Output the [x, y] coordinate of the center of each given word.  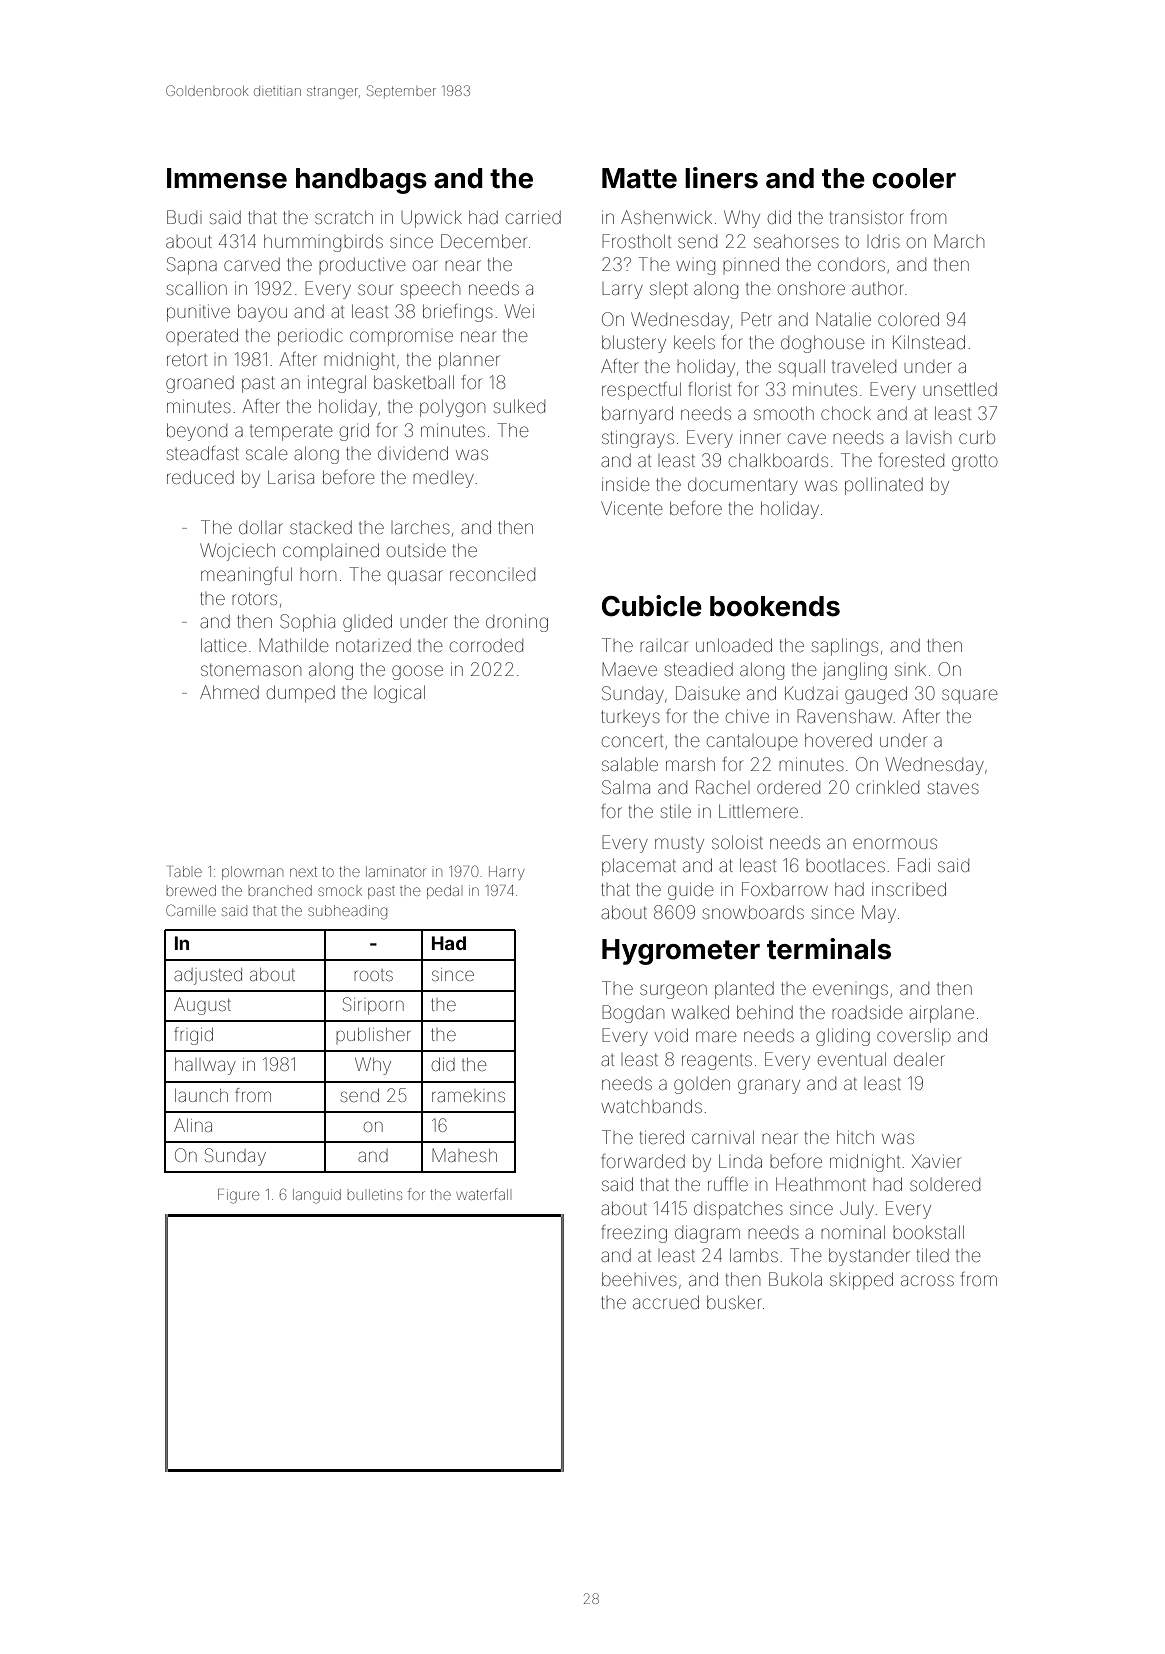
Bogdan [633, 1014]
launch [201, 1095]
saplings [845, 647]
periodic [310, 337]
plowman [252, 873]
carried [533, 217]
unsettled [960, 389]
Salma [626, 787]
